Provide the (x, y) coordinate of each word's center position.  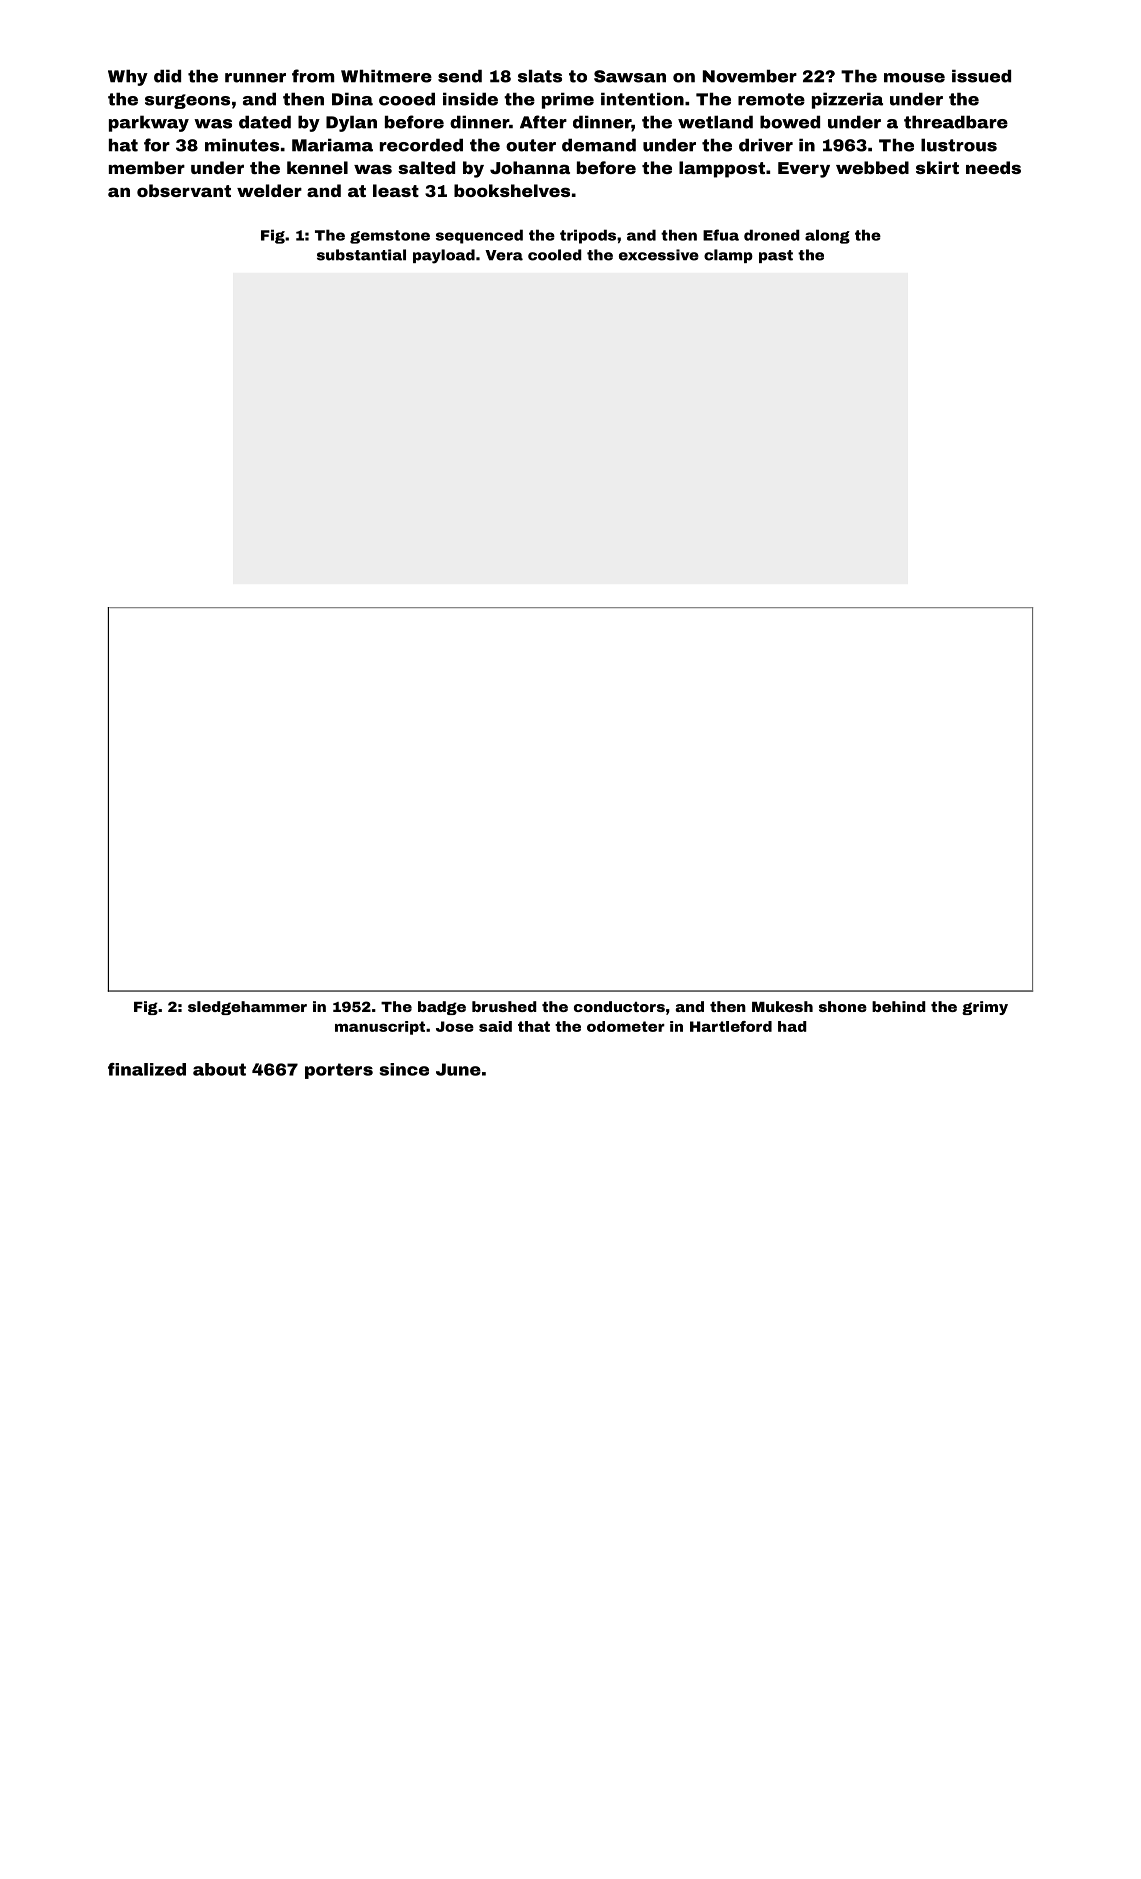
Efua (721, 235)
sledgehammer (247, 1008)
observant (184, 190)
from (313, 76)
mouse (914, 78)
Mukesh (782, 1006)
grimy (985, 1008)
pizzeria (847, 100)
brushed (504, 1006)
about (219, 1069)
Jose (455, 1026)
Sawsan (630, 76)
